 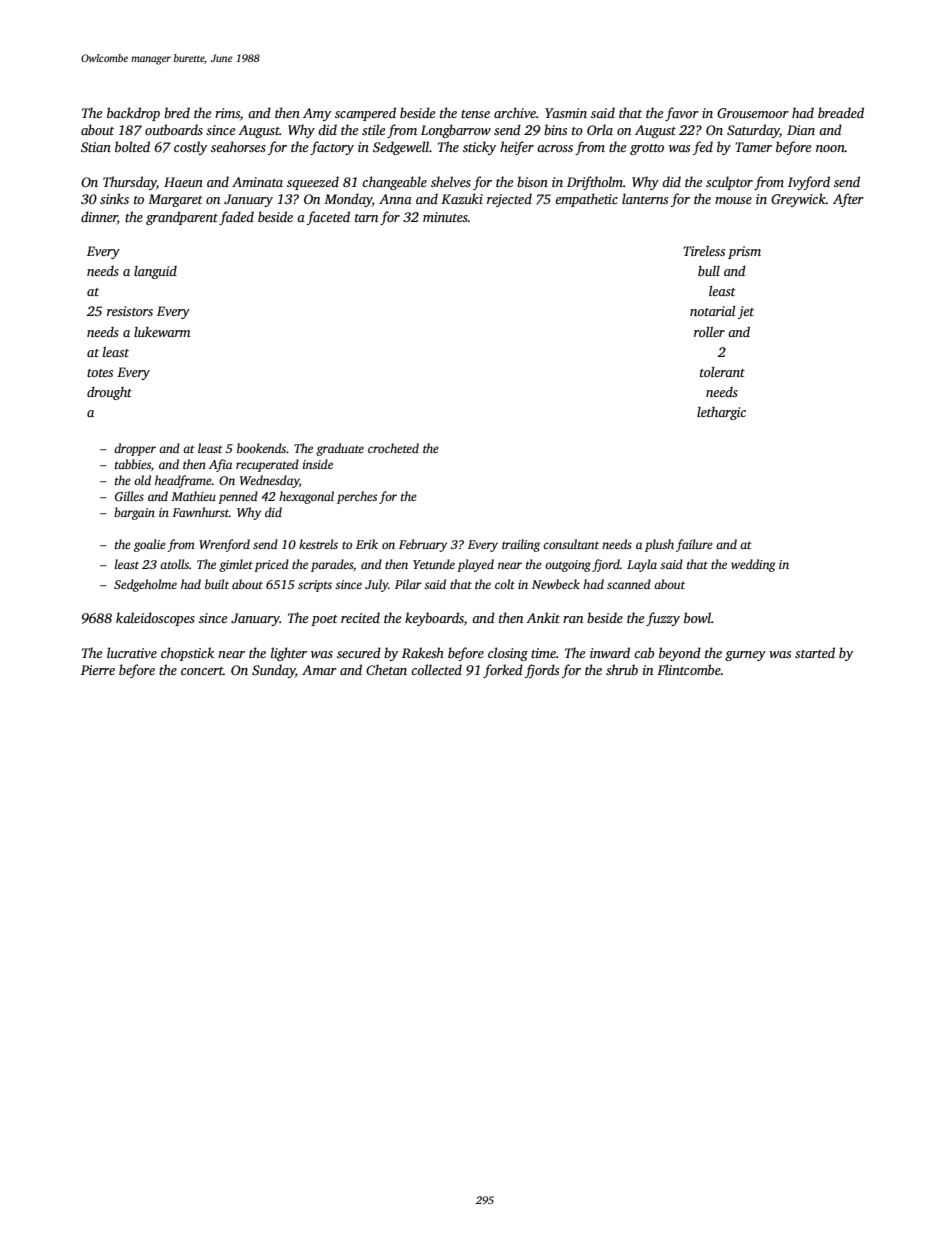 What do you see at coordinates (393, 448) in the page?
I see `crocheted` at bounding box center [393, 448].
